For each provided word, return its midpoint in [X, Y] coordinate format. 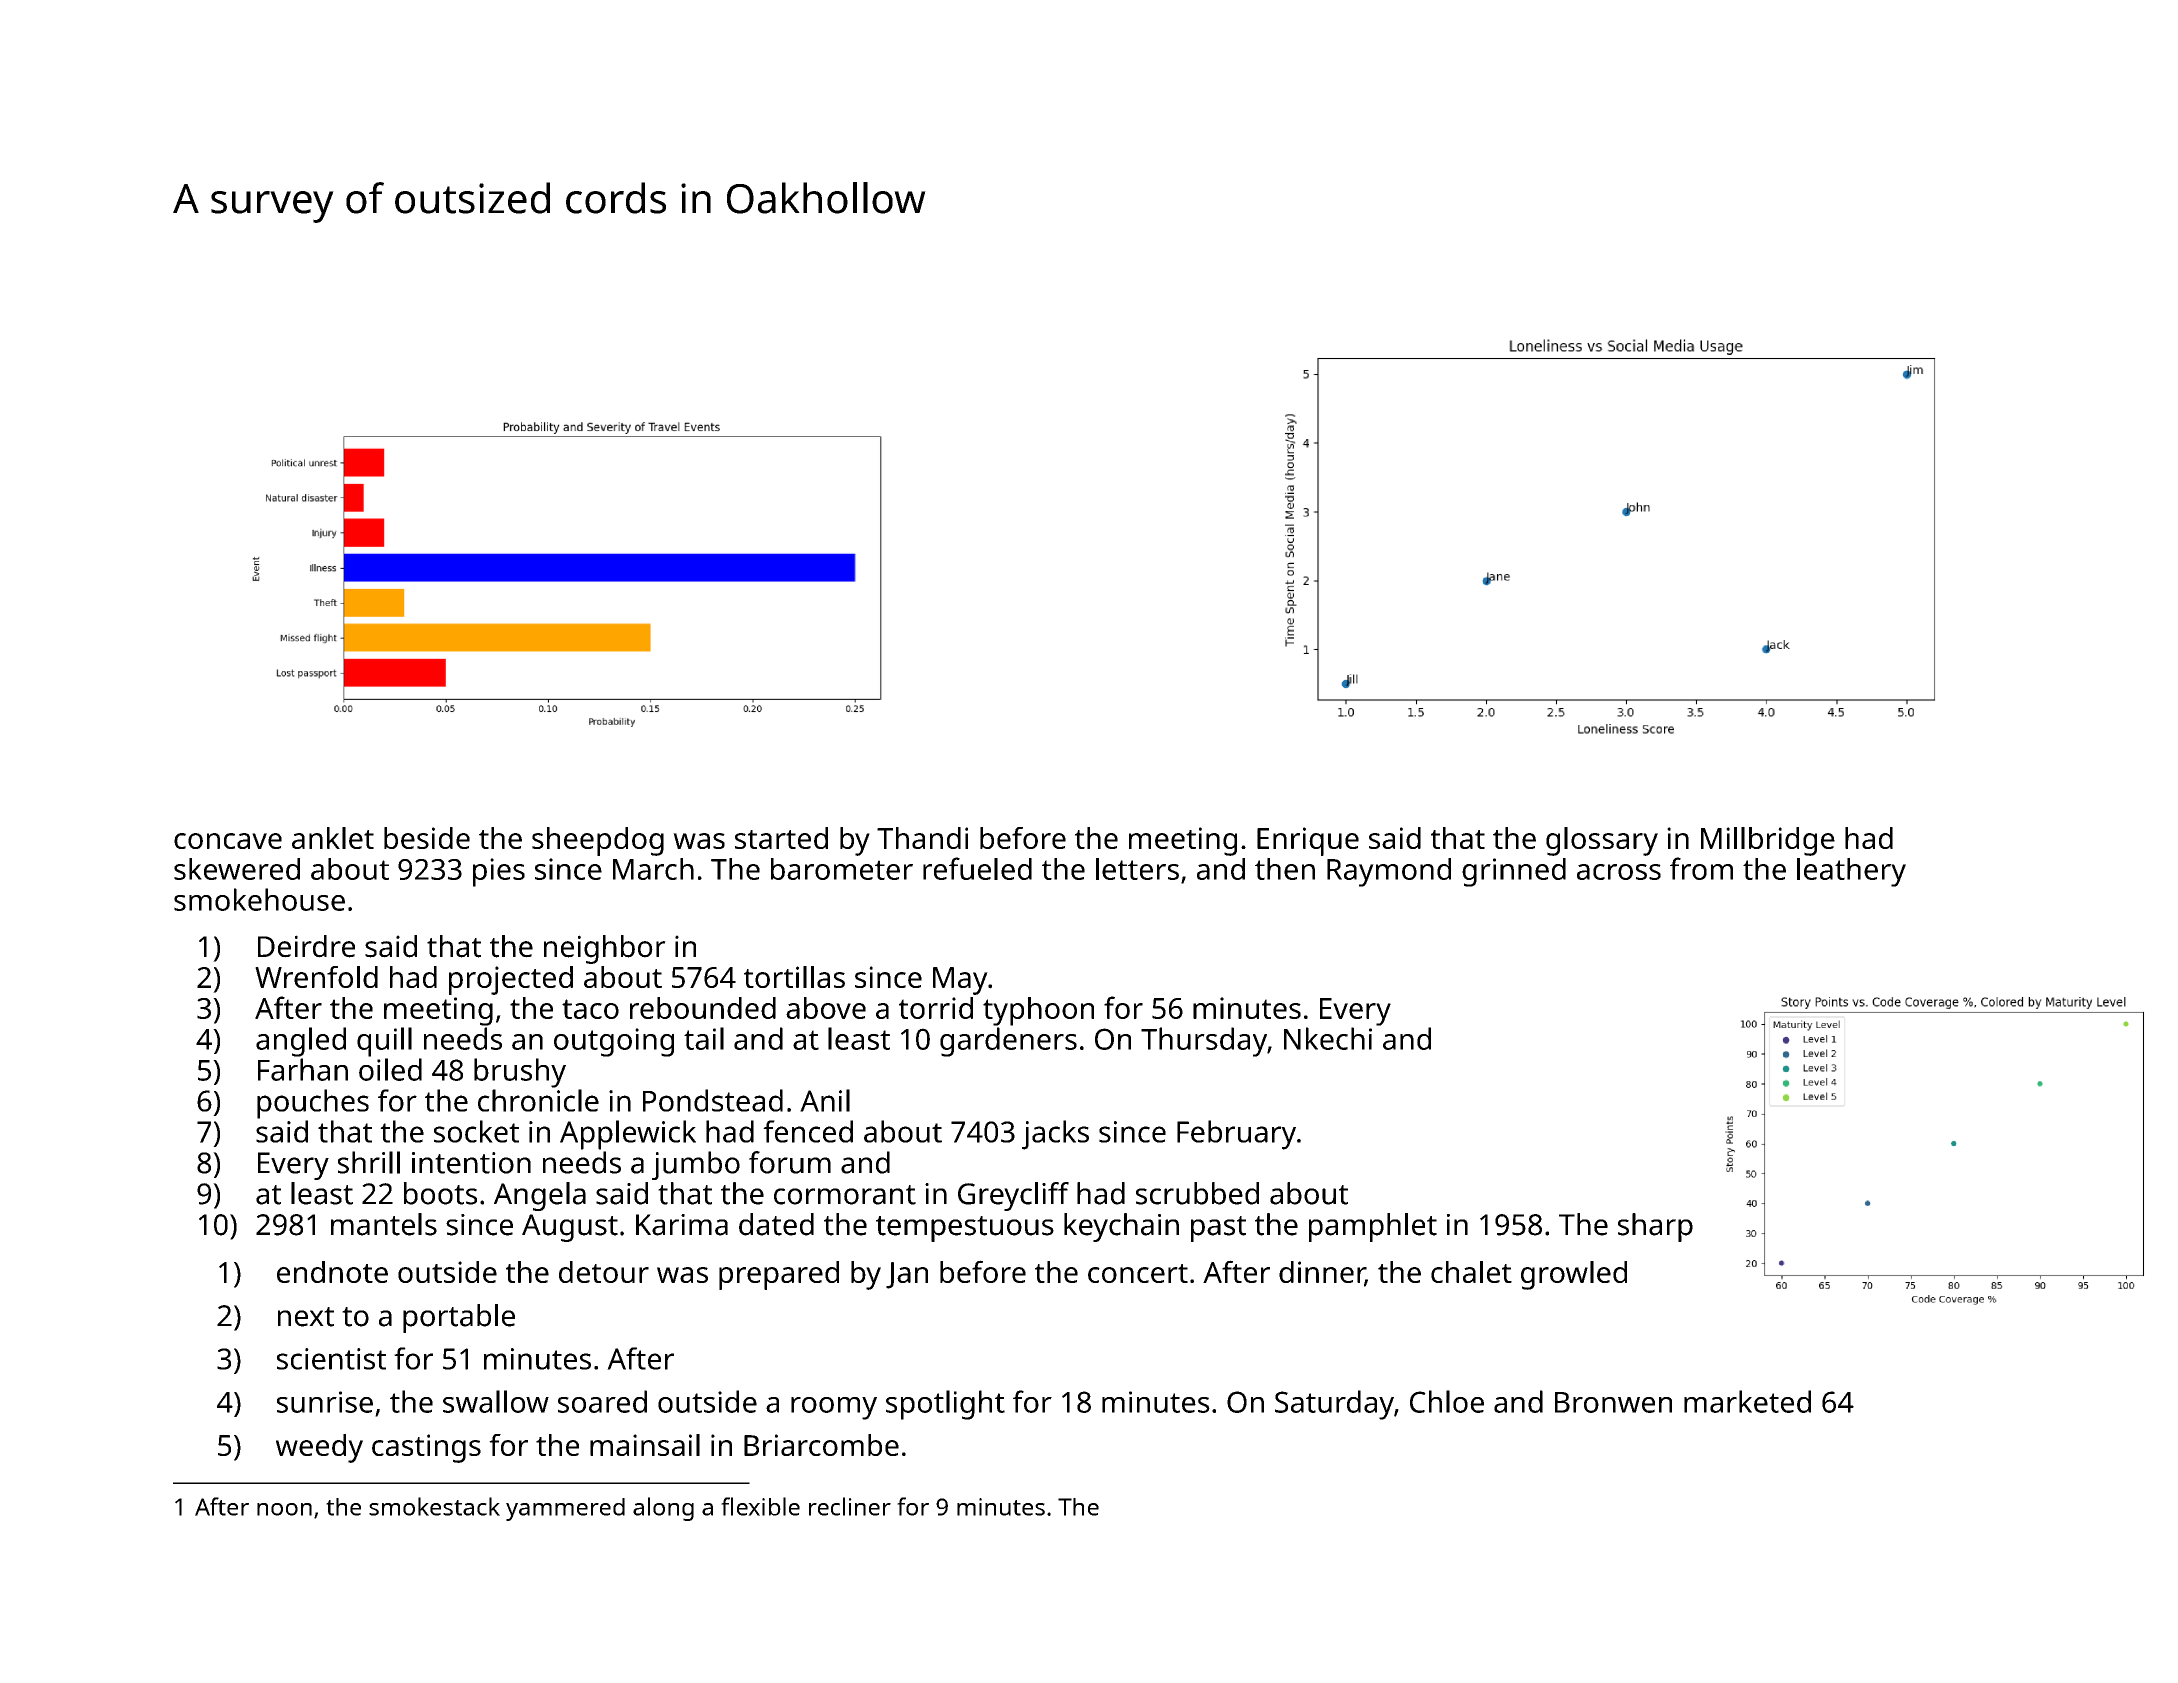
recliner [850, 1506]
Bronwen [1613, 1402]
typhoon [1038, 1011]
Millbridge [1768, 841]
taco [590, 1009]
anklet [333, 838]
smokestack [434, 1506]
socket [476, 1131]
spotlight [945, 1405]
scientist [331, 1359]
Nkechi [1328, 1038]
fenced [808, 1131]
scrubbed [1197, 1193]
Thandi [922, 838]
